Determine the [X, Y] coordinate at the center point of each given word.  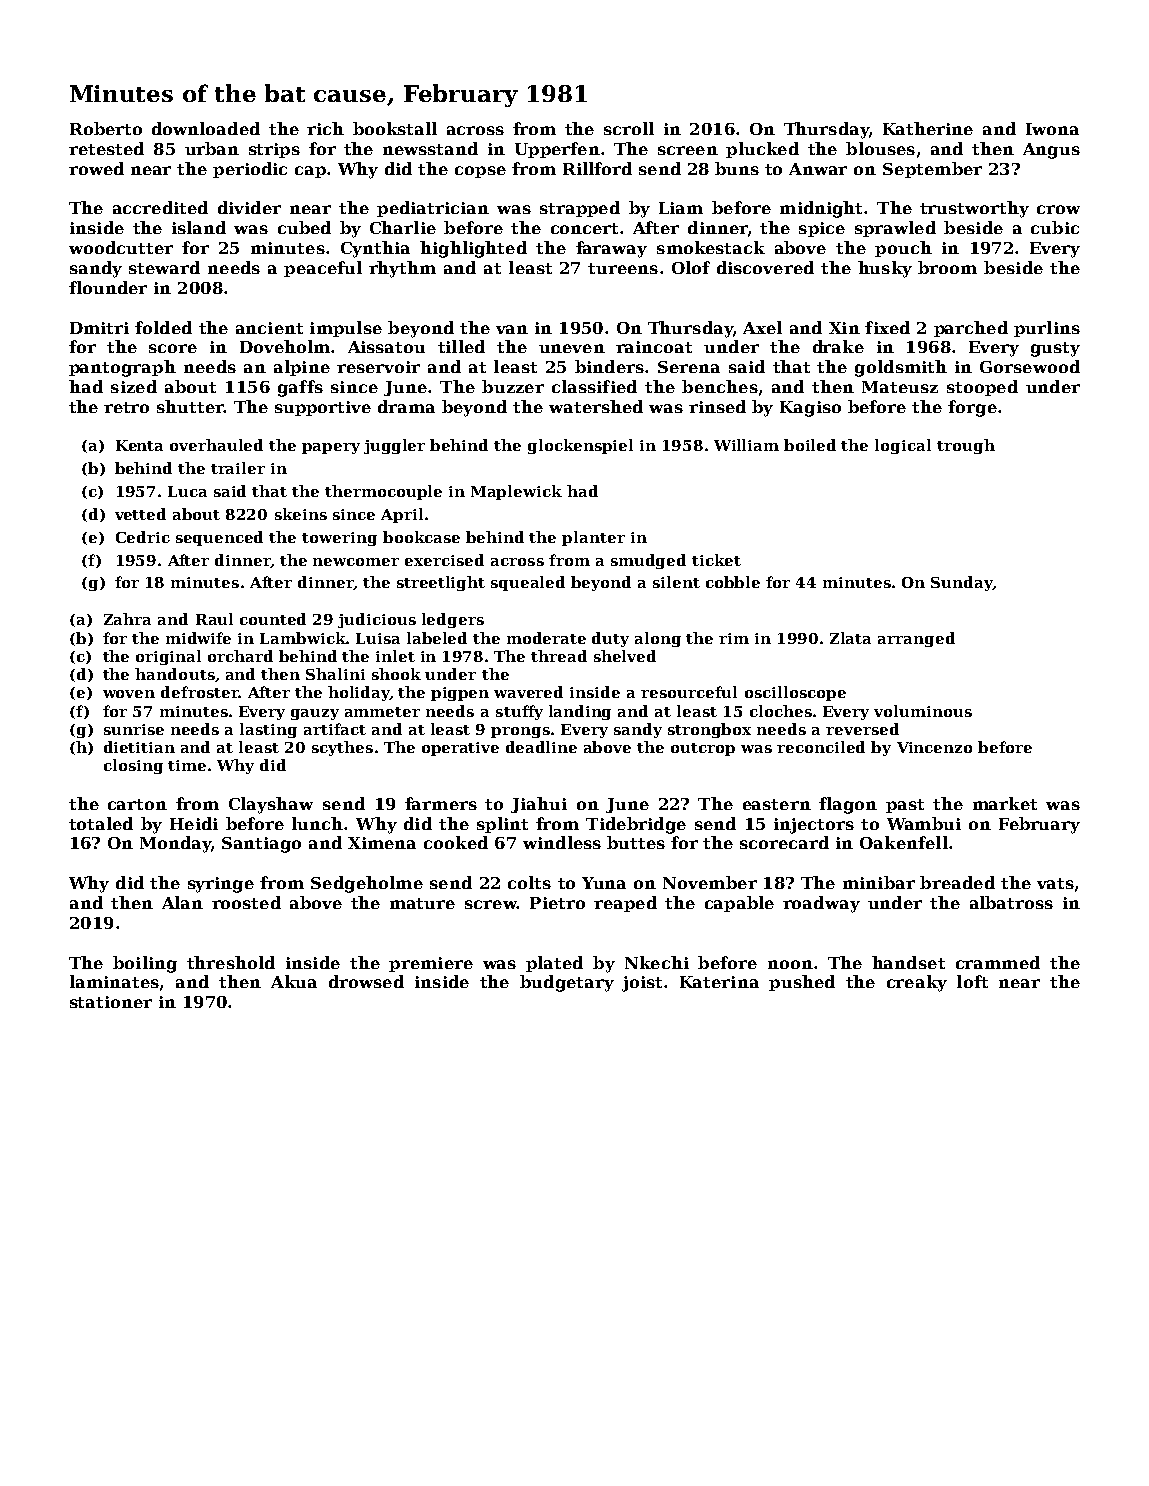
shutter [190, 406]
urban [212, 148]
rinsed [717, 406]
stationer [111, 1002]
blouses [880, 148]
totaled [101, 823]
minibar [879, 882]
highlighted [473, 249]
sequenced [219, 538]
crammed [998, 962]
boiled [810, 445]
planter [593, 538]
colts [529, 882]
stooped [982, 388]
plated [554, 964]
